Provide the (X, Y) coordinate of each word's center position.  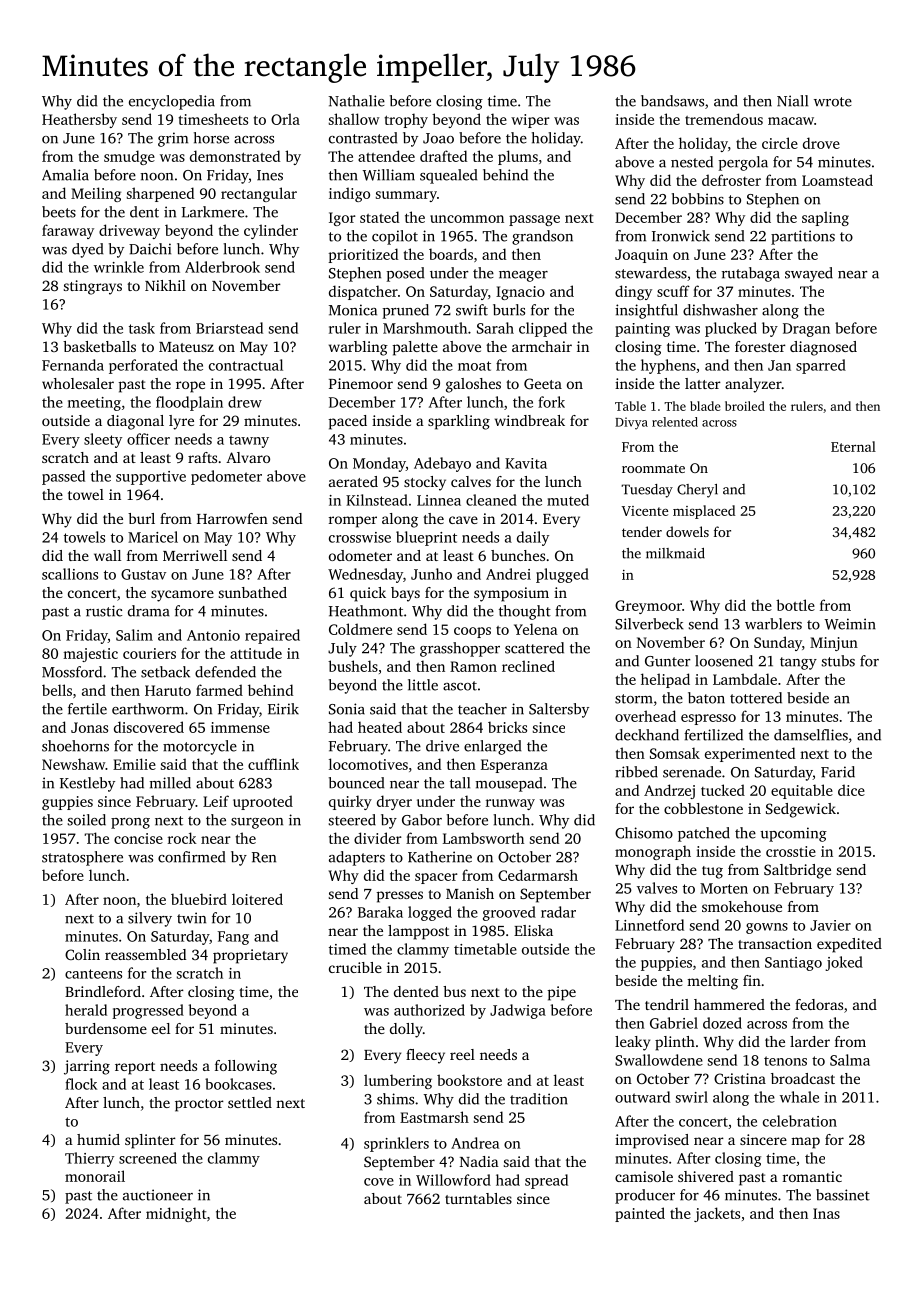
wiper (530, 121)
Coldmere (360, 629)
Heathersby (79, 120)
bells (57, 690)
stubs (838, 661)
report (135, 1068)
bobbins (698, 199)
